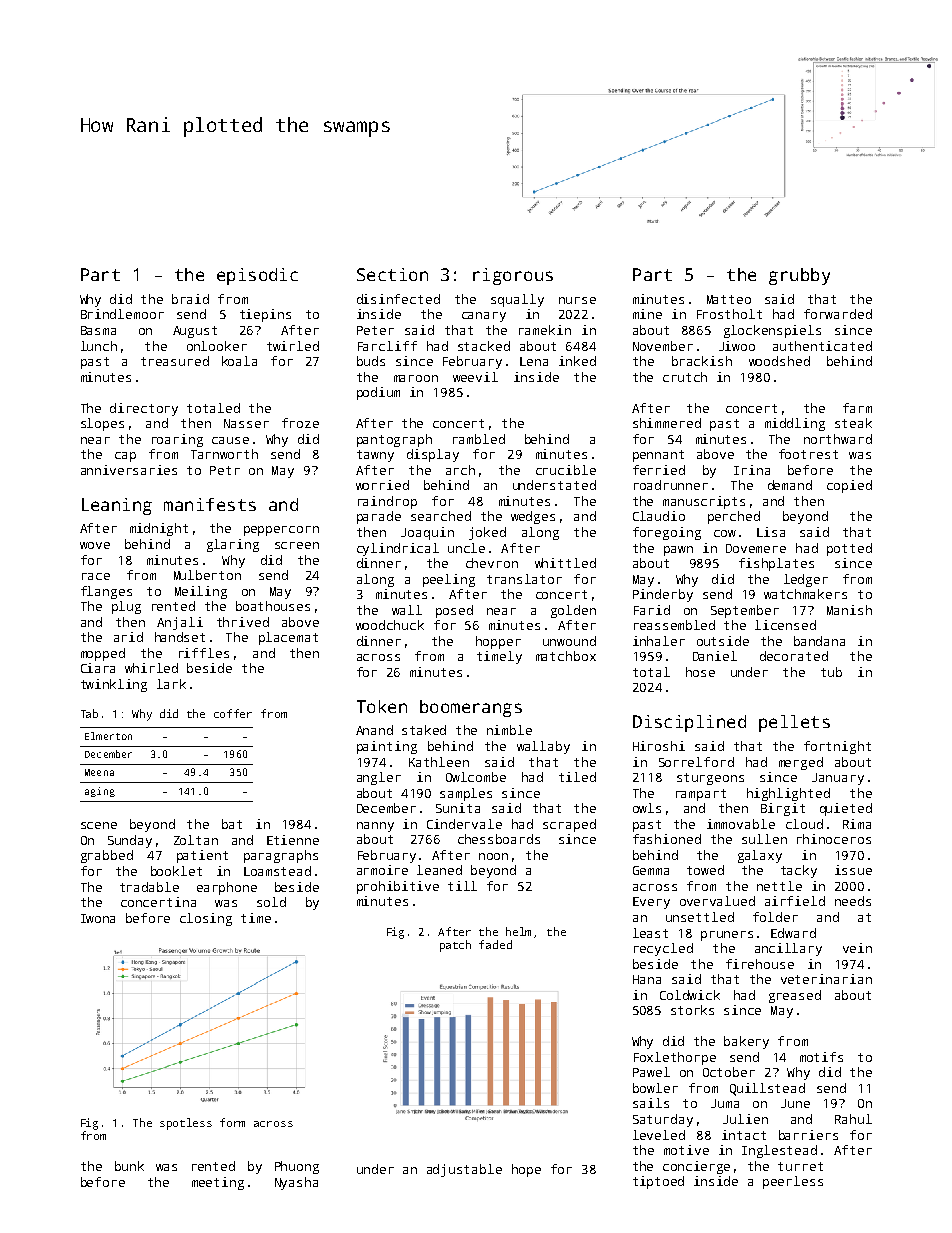 This screenshot has width=952, height=1233. I want to click on stacked, so click(484, 346).
